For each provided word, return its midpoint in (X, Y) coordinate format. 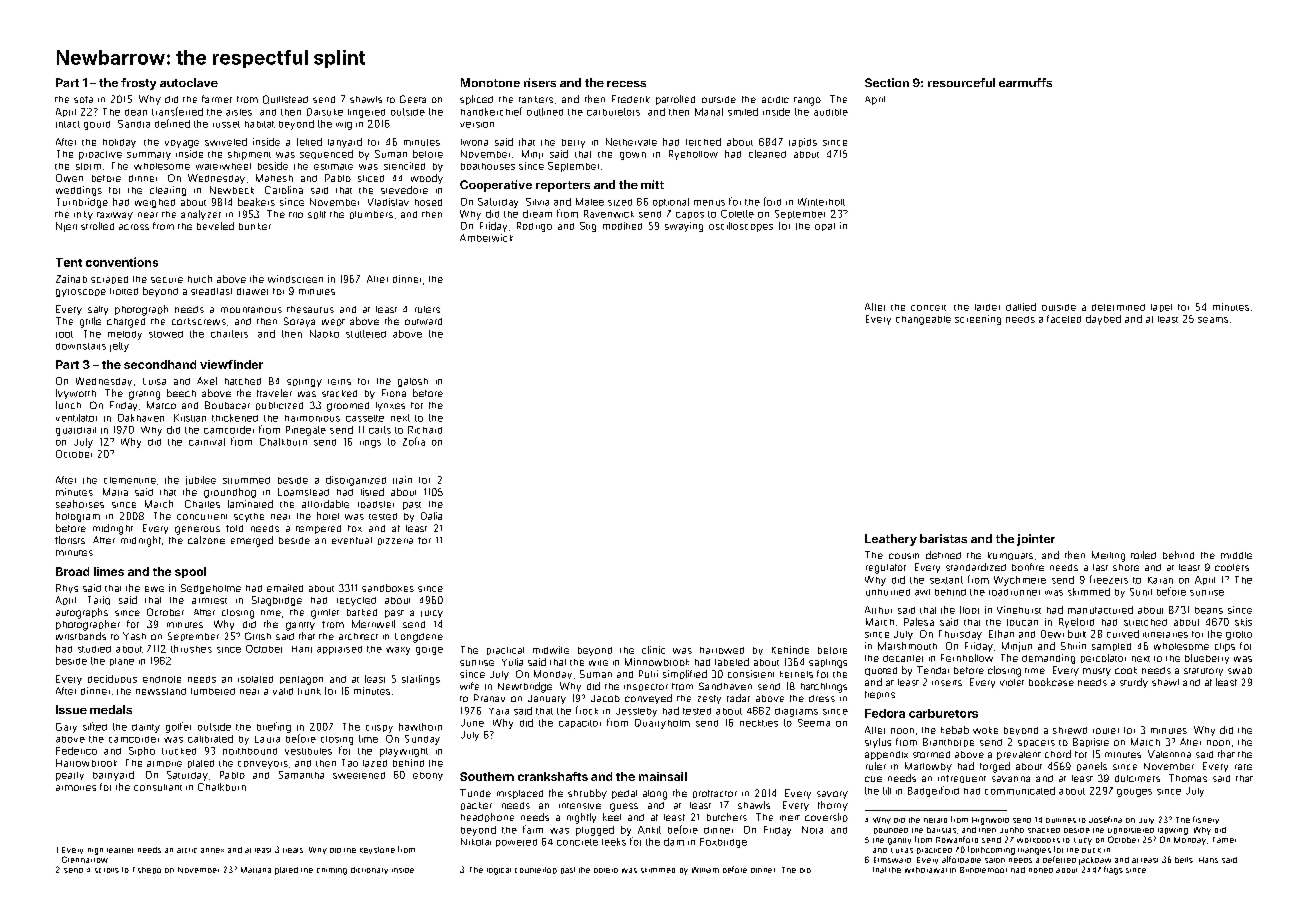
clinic (653, 650)
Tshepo (147, 870)
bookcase (1051, 682)
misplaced (520, 794)
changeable (923, 320)
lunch (68, 405)
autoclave (189, 82)
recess (626, 84)
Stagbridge (277, 601)
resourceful (961, 82)
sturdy (1134, 683)
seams (1213, 320)
